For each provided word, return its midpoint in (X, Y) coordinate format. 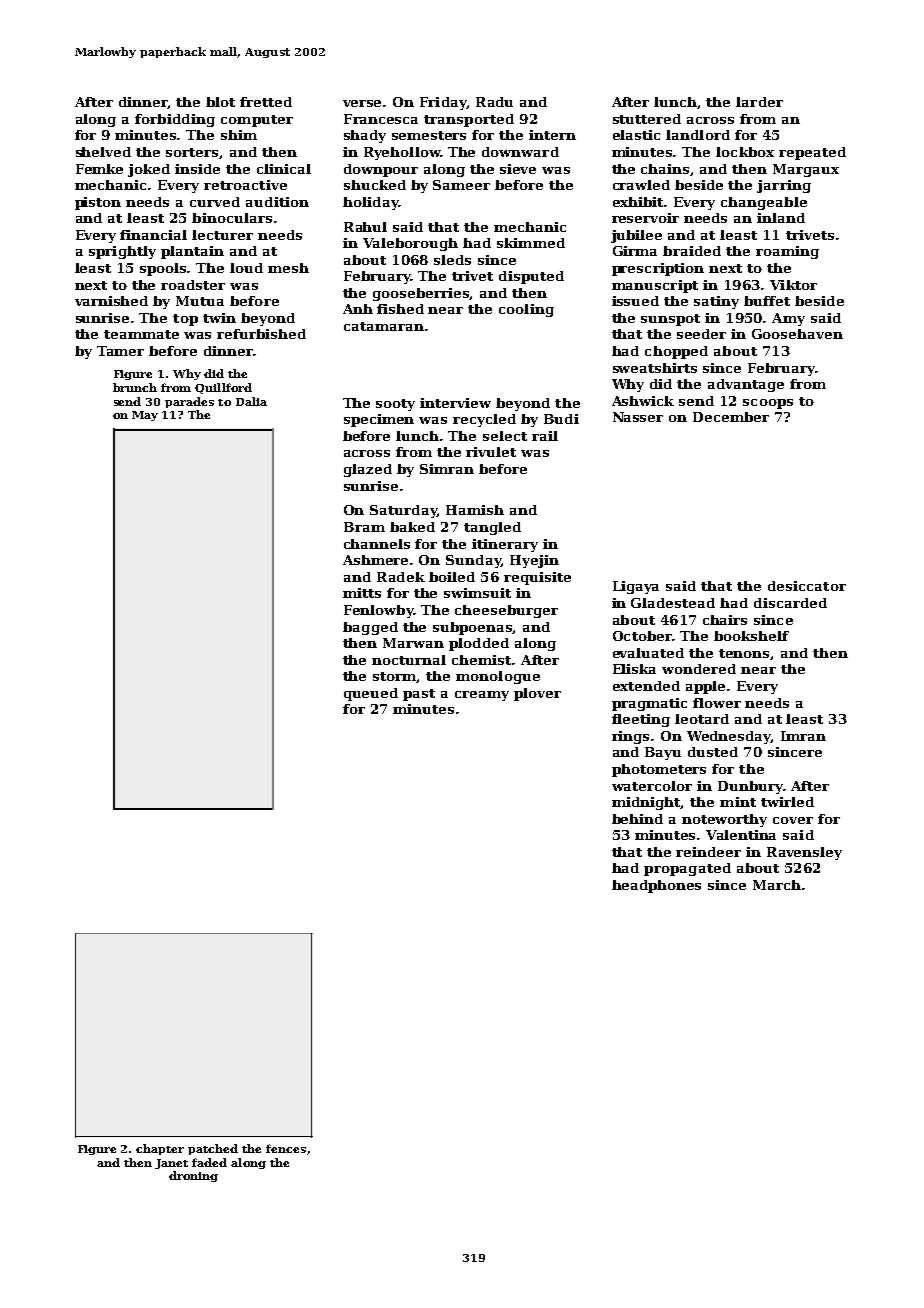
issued (635, 301)
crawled (641, 185)
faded (209, 1162)
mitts (362, 593)
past (419, 695)
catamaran (384, 326)
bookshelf (751, 636)
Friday (443, 103)
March (777, 885)
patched (213, 1149)
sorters (193, 153)
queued (371, 694)
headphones (656, 886)
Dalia (251, 401)
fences (286, 1148)
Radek (401, 577)
